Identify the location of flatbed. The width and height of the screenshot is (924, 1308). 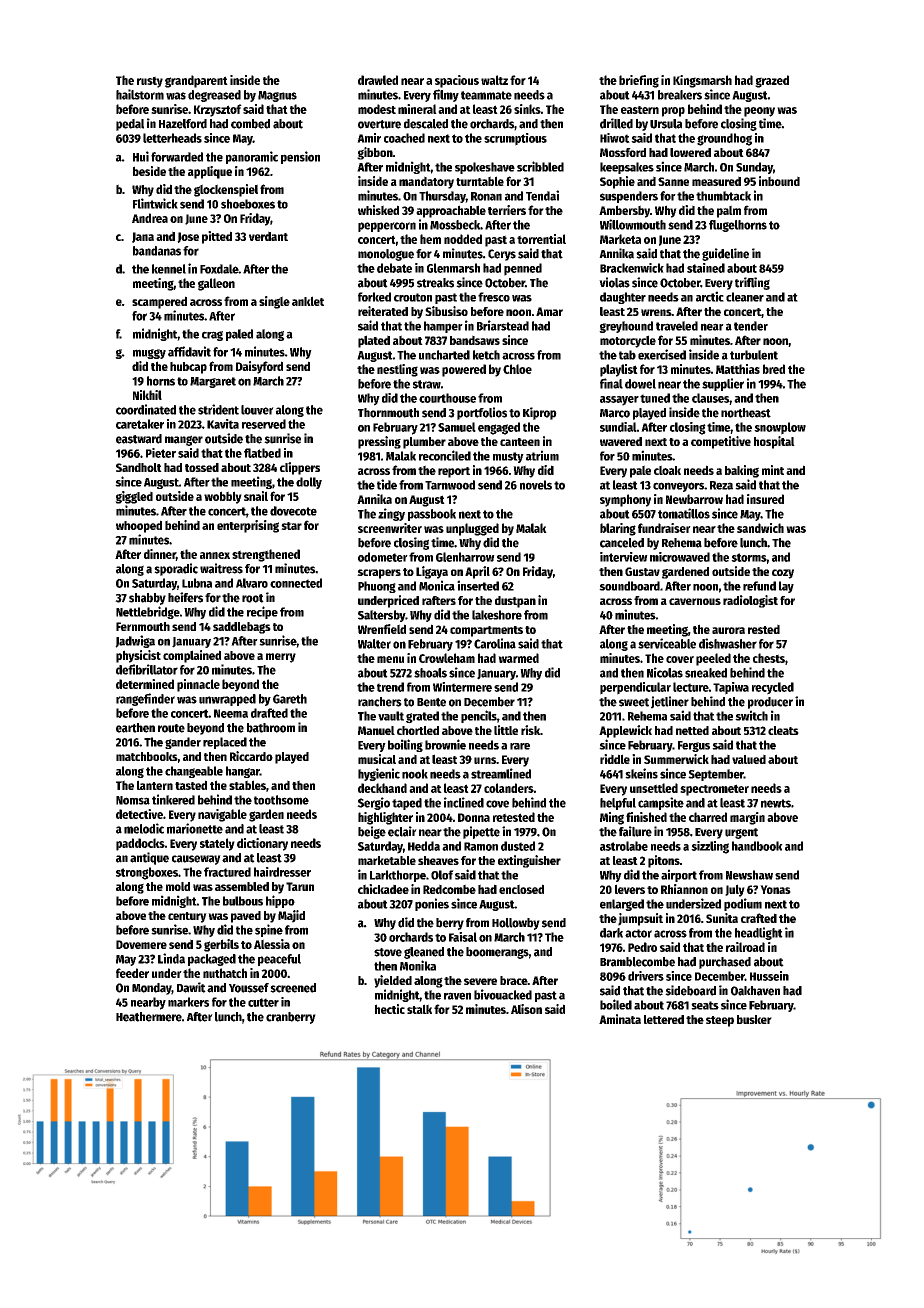
(262, 453).
